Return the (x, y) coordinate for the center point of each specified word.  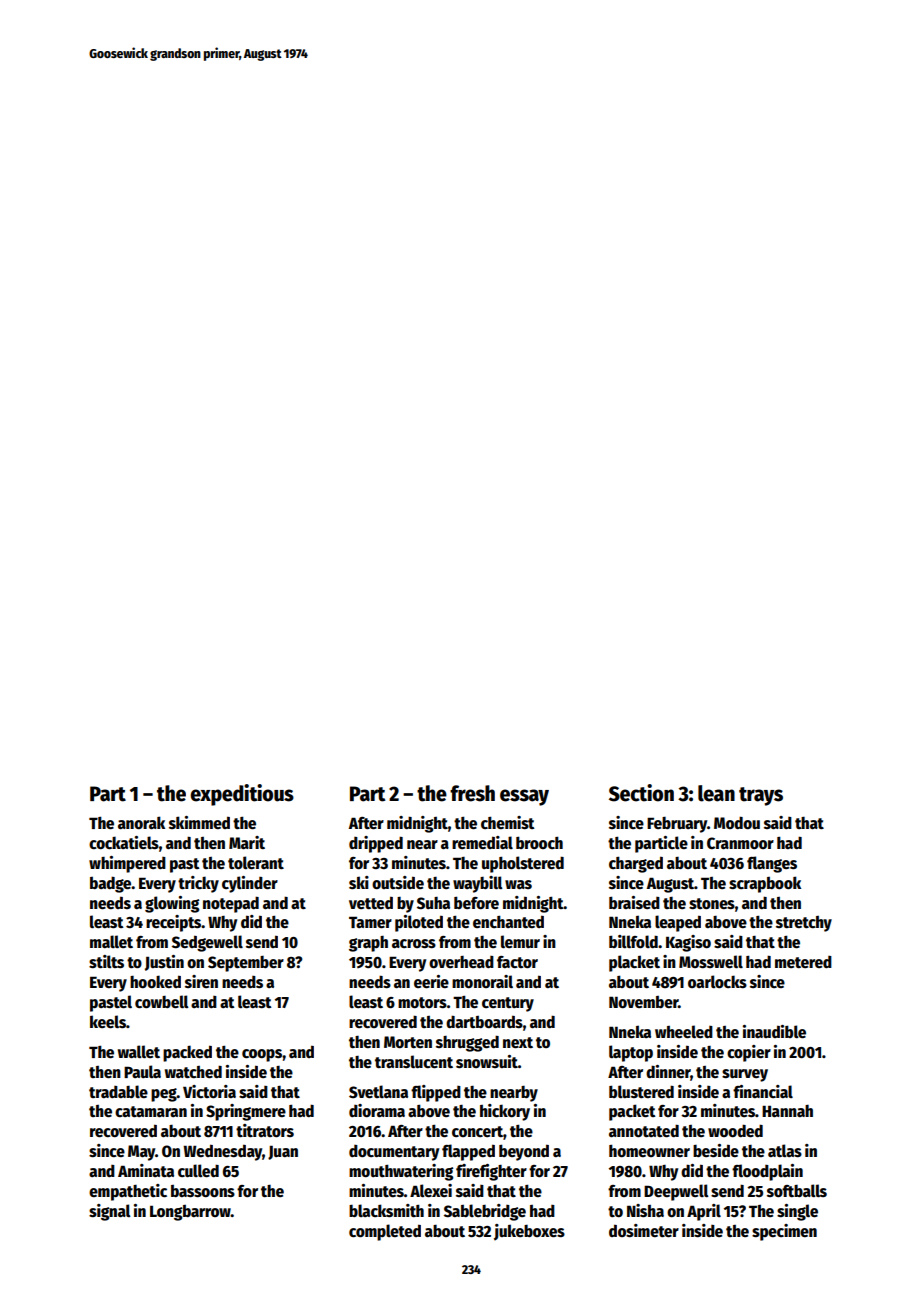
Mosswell (711, 962)
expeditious (242, 795)
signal (110, 1212)
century (508, 1004)
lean (716, 793)
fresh (472, 793)
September (246, 964)
